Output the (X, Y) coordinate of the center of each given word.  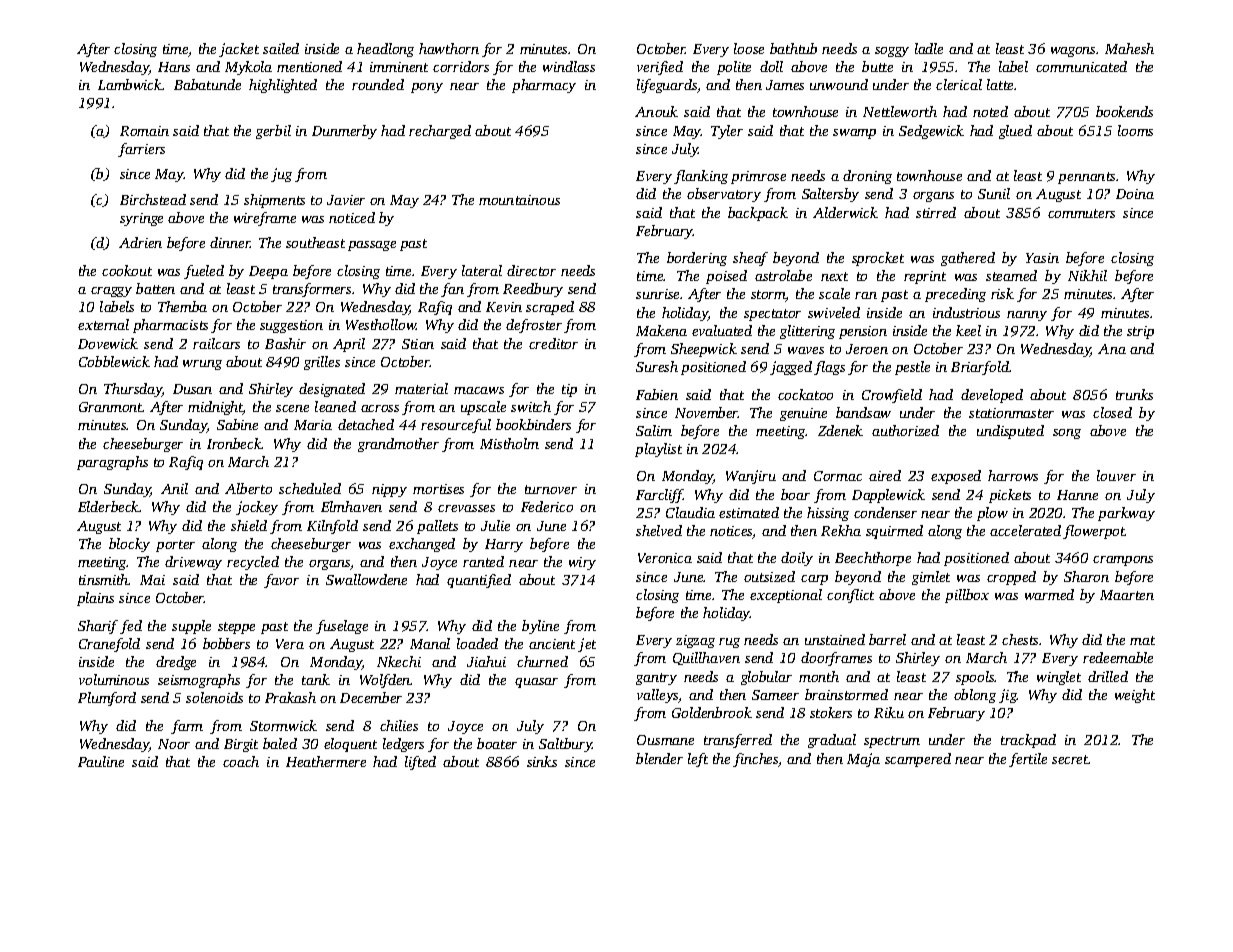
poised (726, 277)
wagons (1073, 52)
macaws (479, 390)
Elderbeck (109, 506)
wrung (202, 365)
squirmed (894, 532)
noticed (352, 217)
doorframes (836, 659)
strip (1140, 332)
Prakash (290, 697)
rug (729, 643)
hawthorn (449, 48)
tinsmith (104, 579)
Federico (547, 506)
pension (863, 332)
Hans (174, 67)
